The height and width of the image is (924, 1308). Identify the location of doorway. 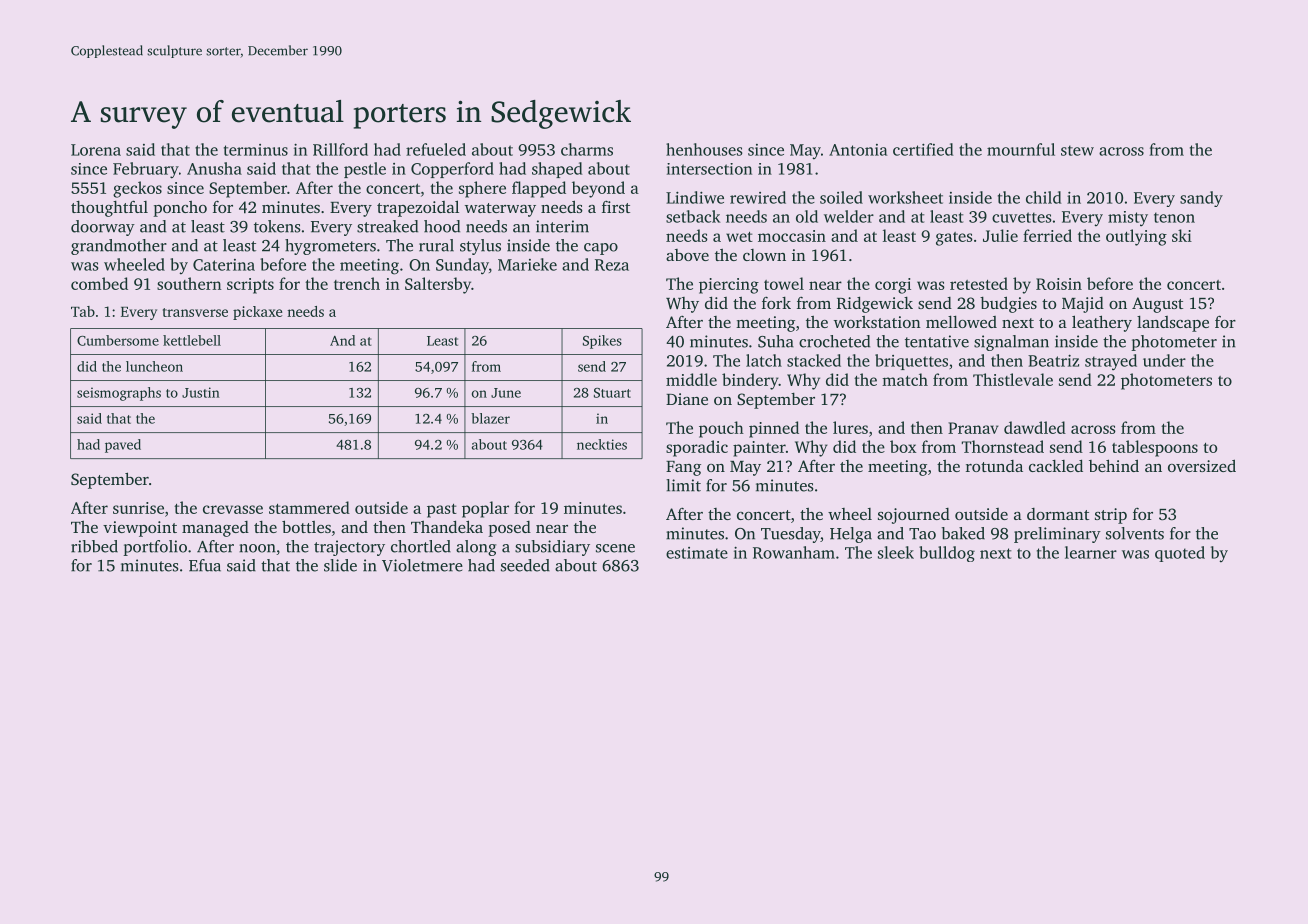
(103, 228).
